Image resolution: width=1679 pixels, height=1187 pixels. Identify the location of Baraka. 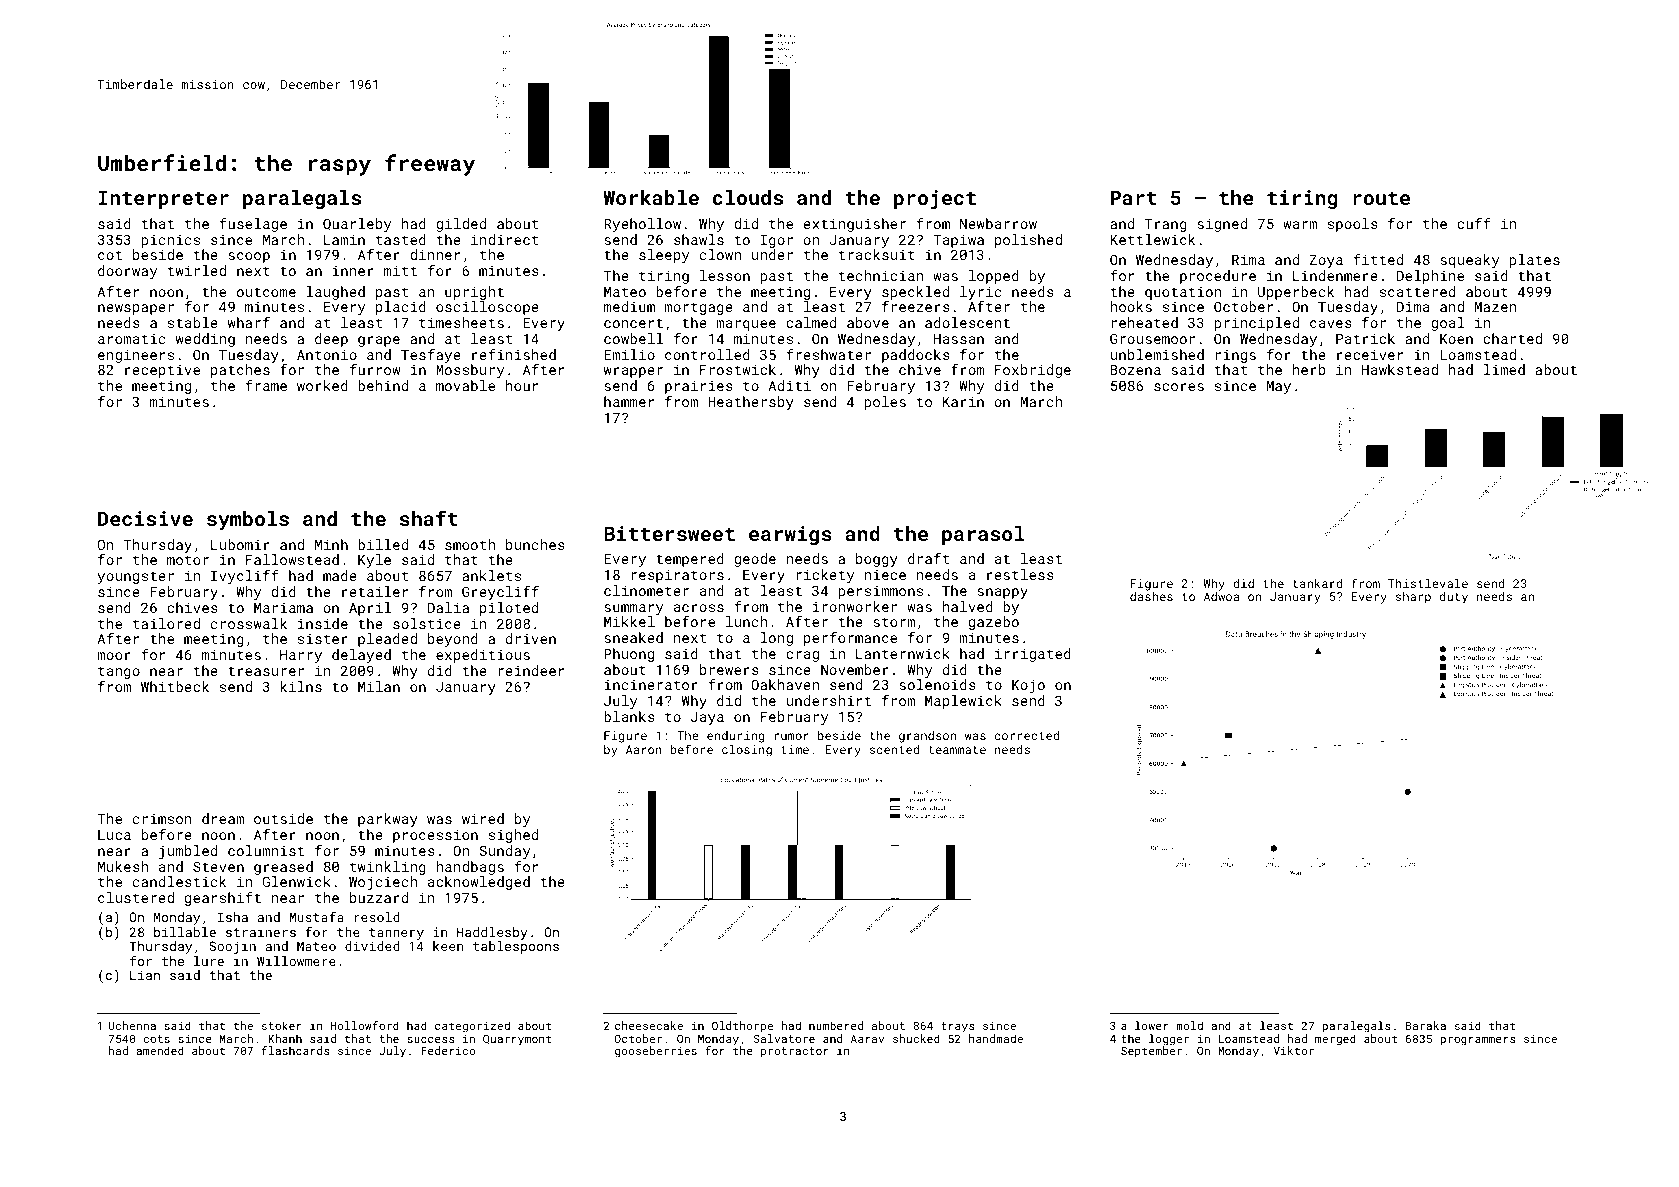
(1426, 1025).
